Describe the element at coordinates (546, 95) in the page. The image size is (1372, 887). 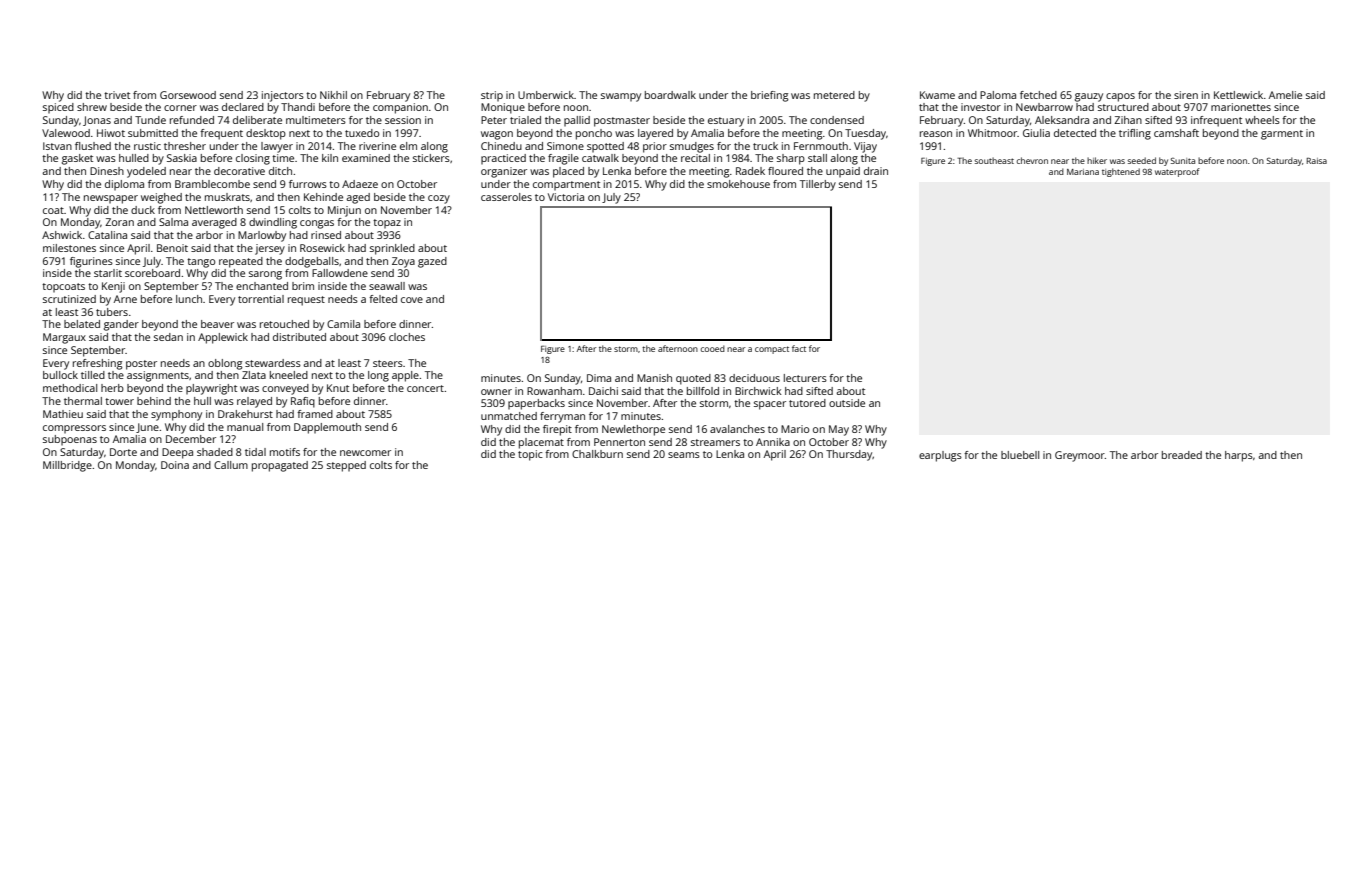
I see `Umberwick` at that location.
